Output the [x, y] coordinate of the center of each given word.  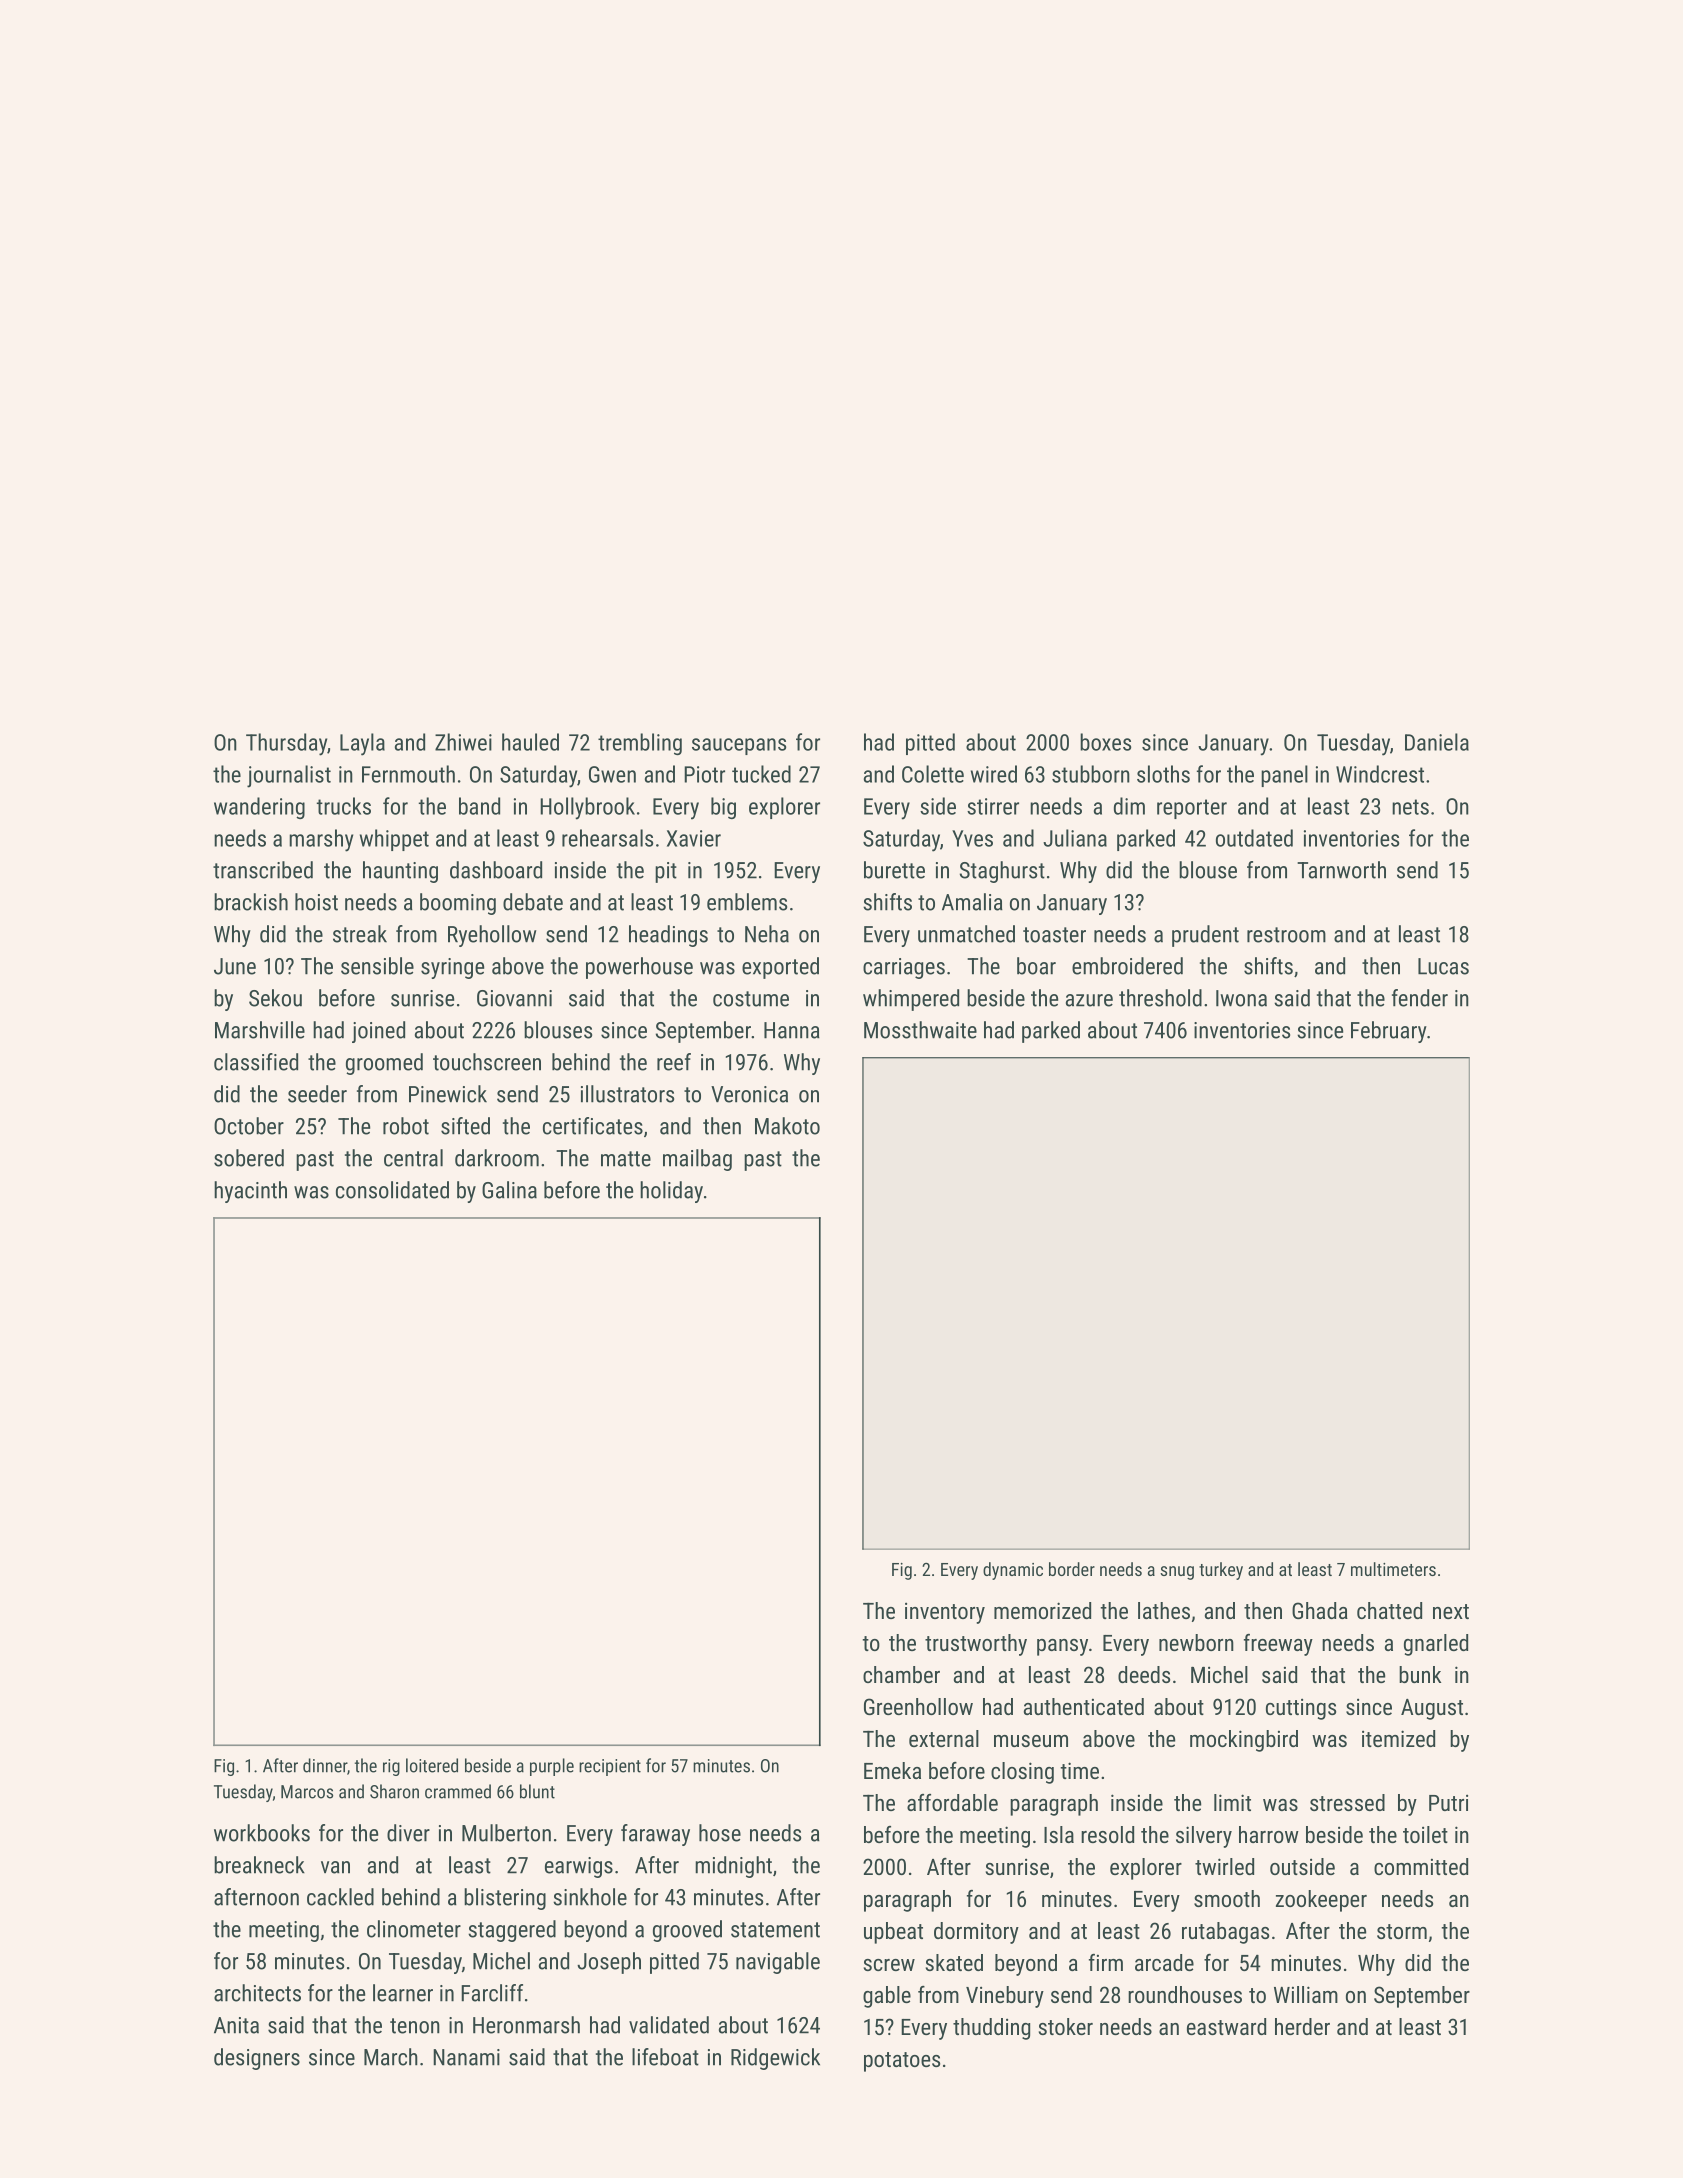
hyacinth [250, 1192]
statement [775, 1930]
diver [408, 1833]
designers [257, 2059]
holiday [671, 1192]
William [1306, 1994]
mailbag [697, 1160]
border [1072, 1569]
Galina [509, 1190]
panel [1284, 776]
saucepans [739, 746]
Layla [362, 744]
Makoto [787, 1126]
